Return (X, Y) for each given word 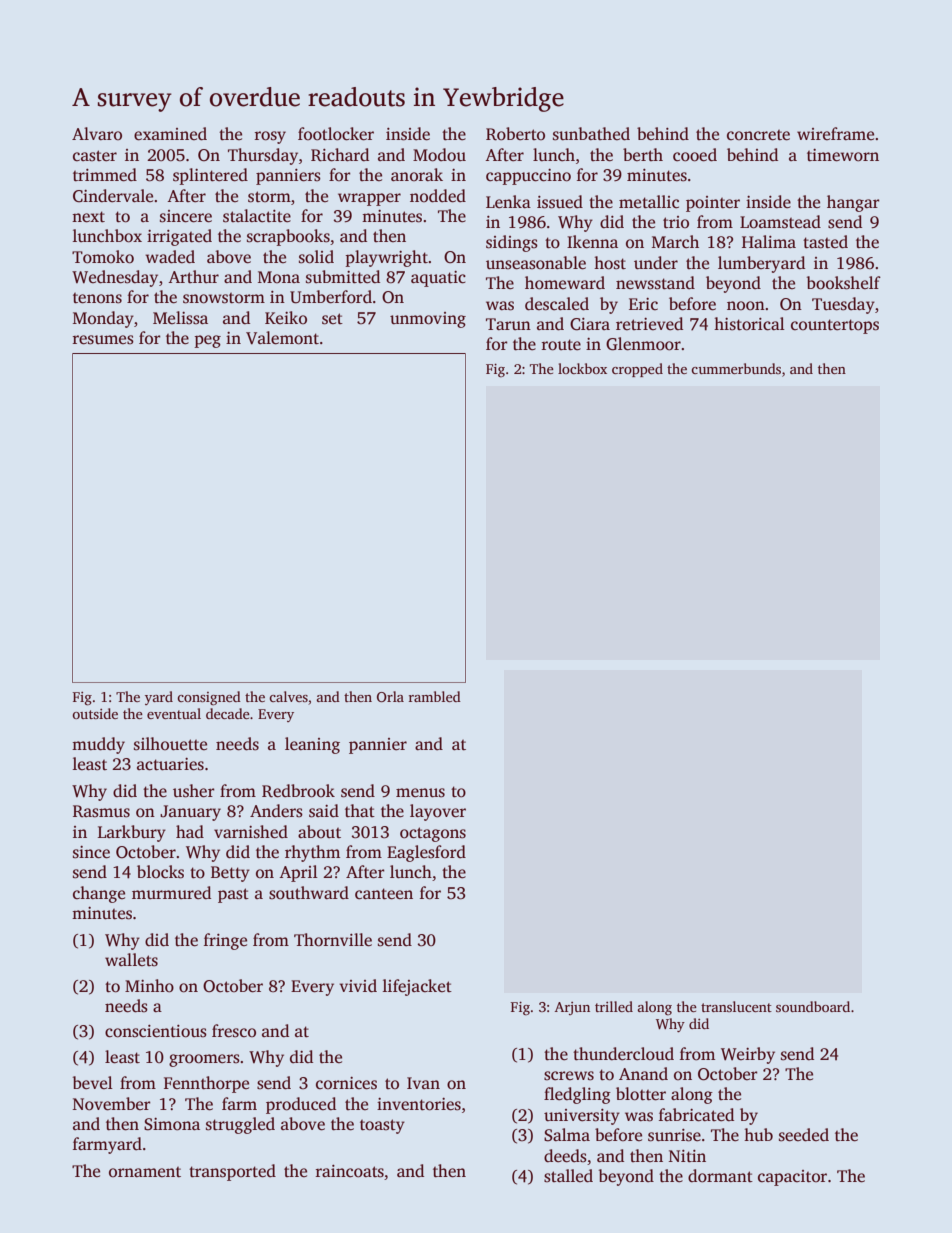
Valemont (282, 338)
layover (438, 812)
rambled (435, 696)
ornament (145, 1172)
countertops (835, 326)
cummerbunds (736, 368)
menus (420, 793)
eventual (174, 713)
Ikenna (592, 242)
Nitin (687, 1156)
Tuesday (843, 305)
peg (207, 341)
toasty (382, 1126)
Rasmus (101, 811)
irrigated (179, 237)
